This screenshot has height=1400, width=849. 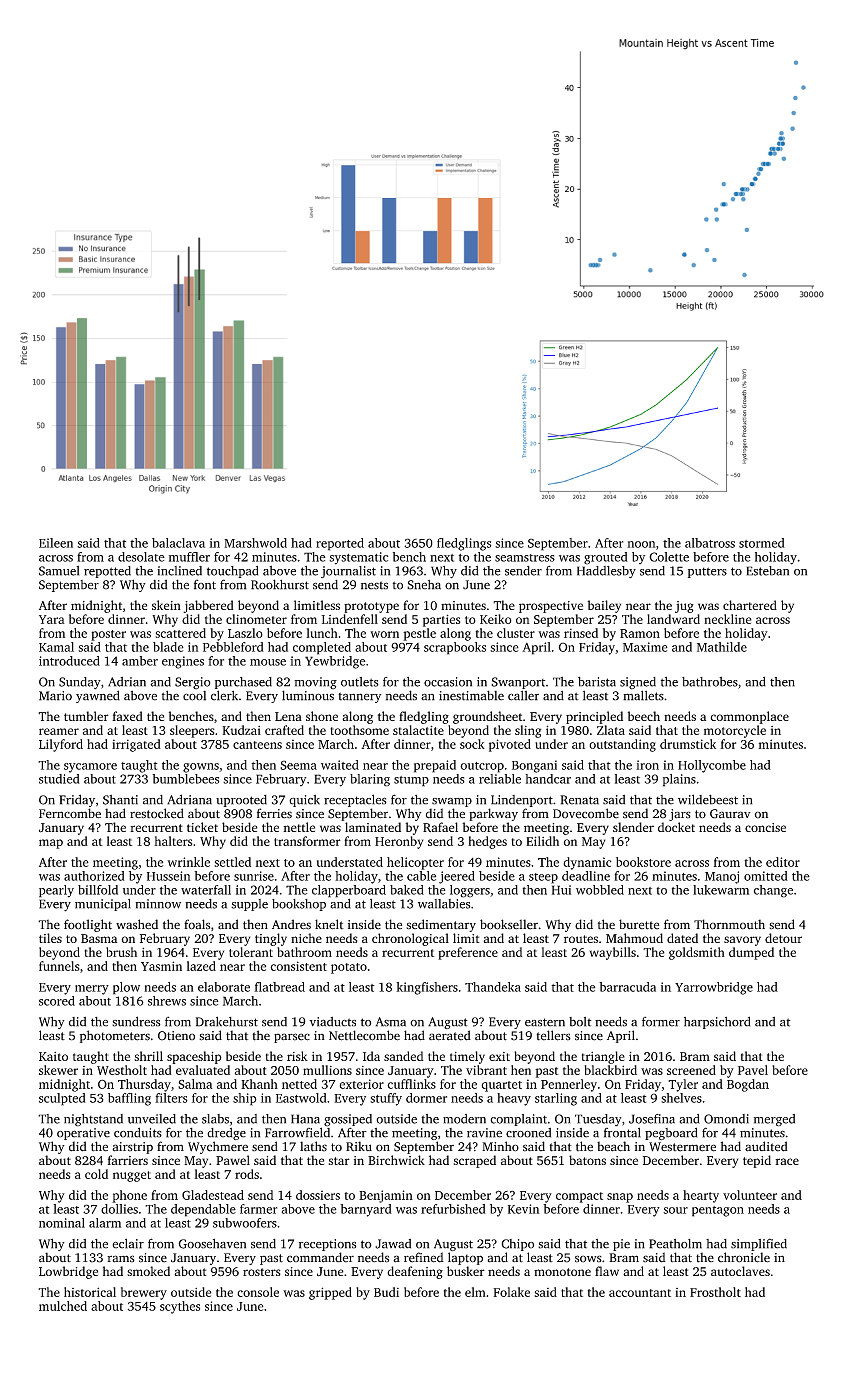 I want to click on occasion, so click(x=448, y=682).
